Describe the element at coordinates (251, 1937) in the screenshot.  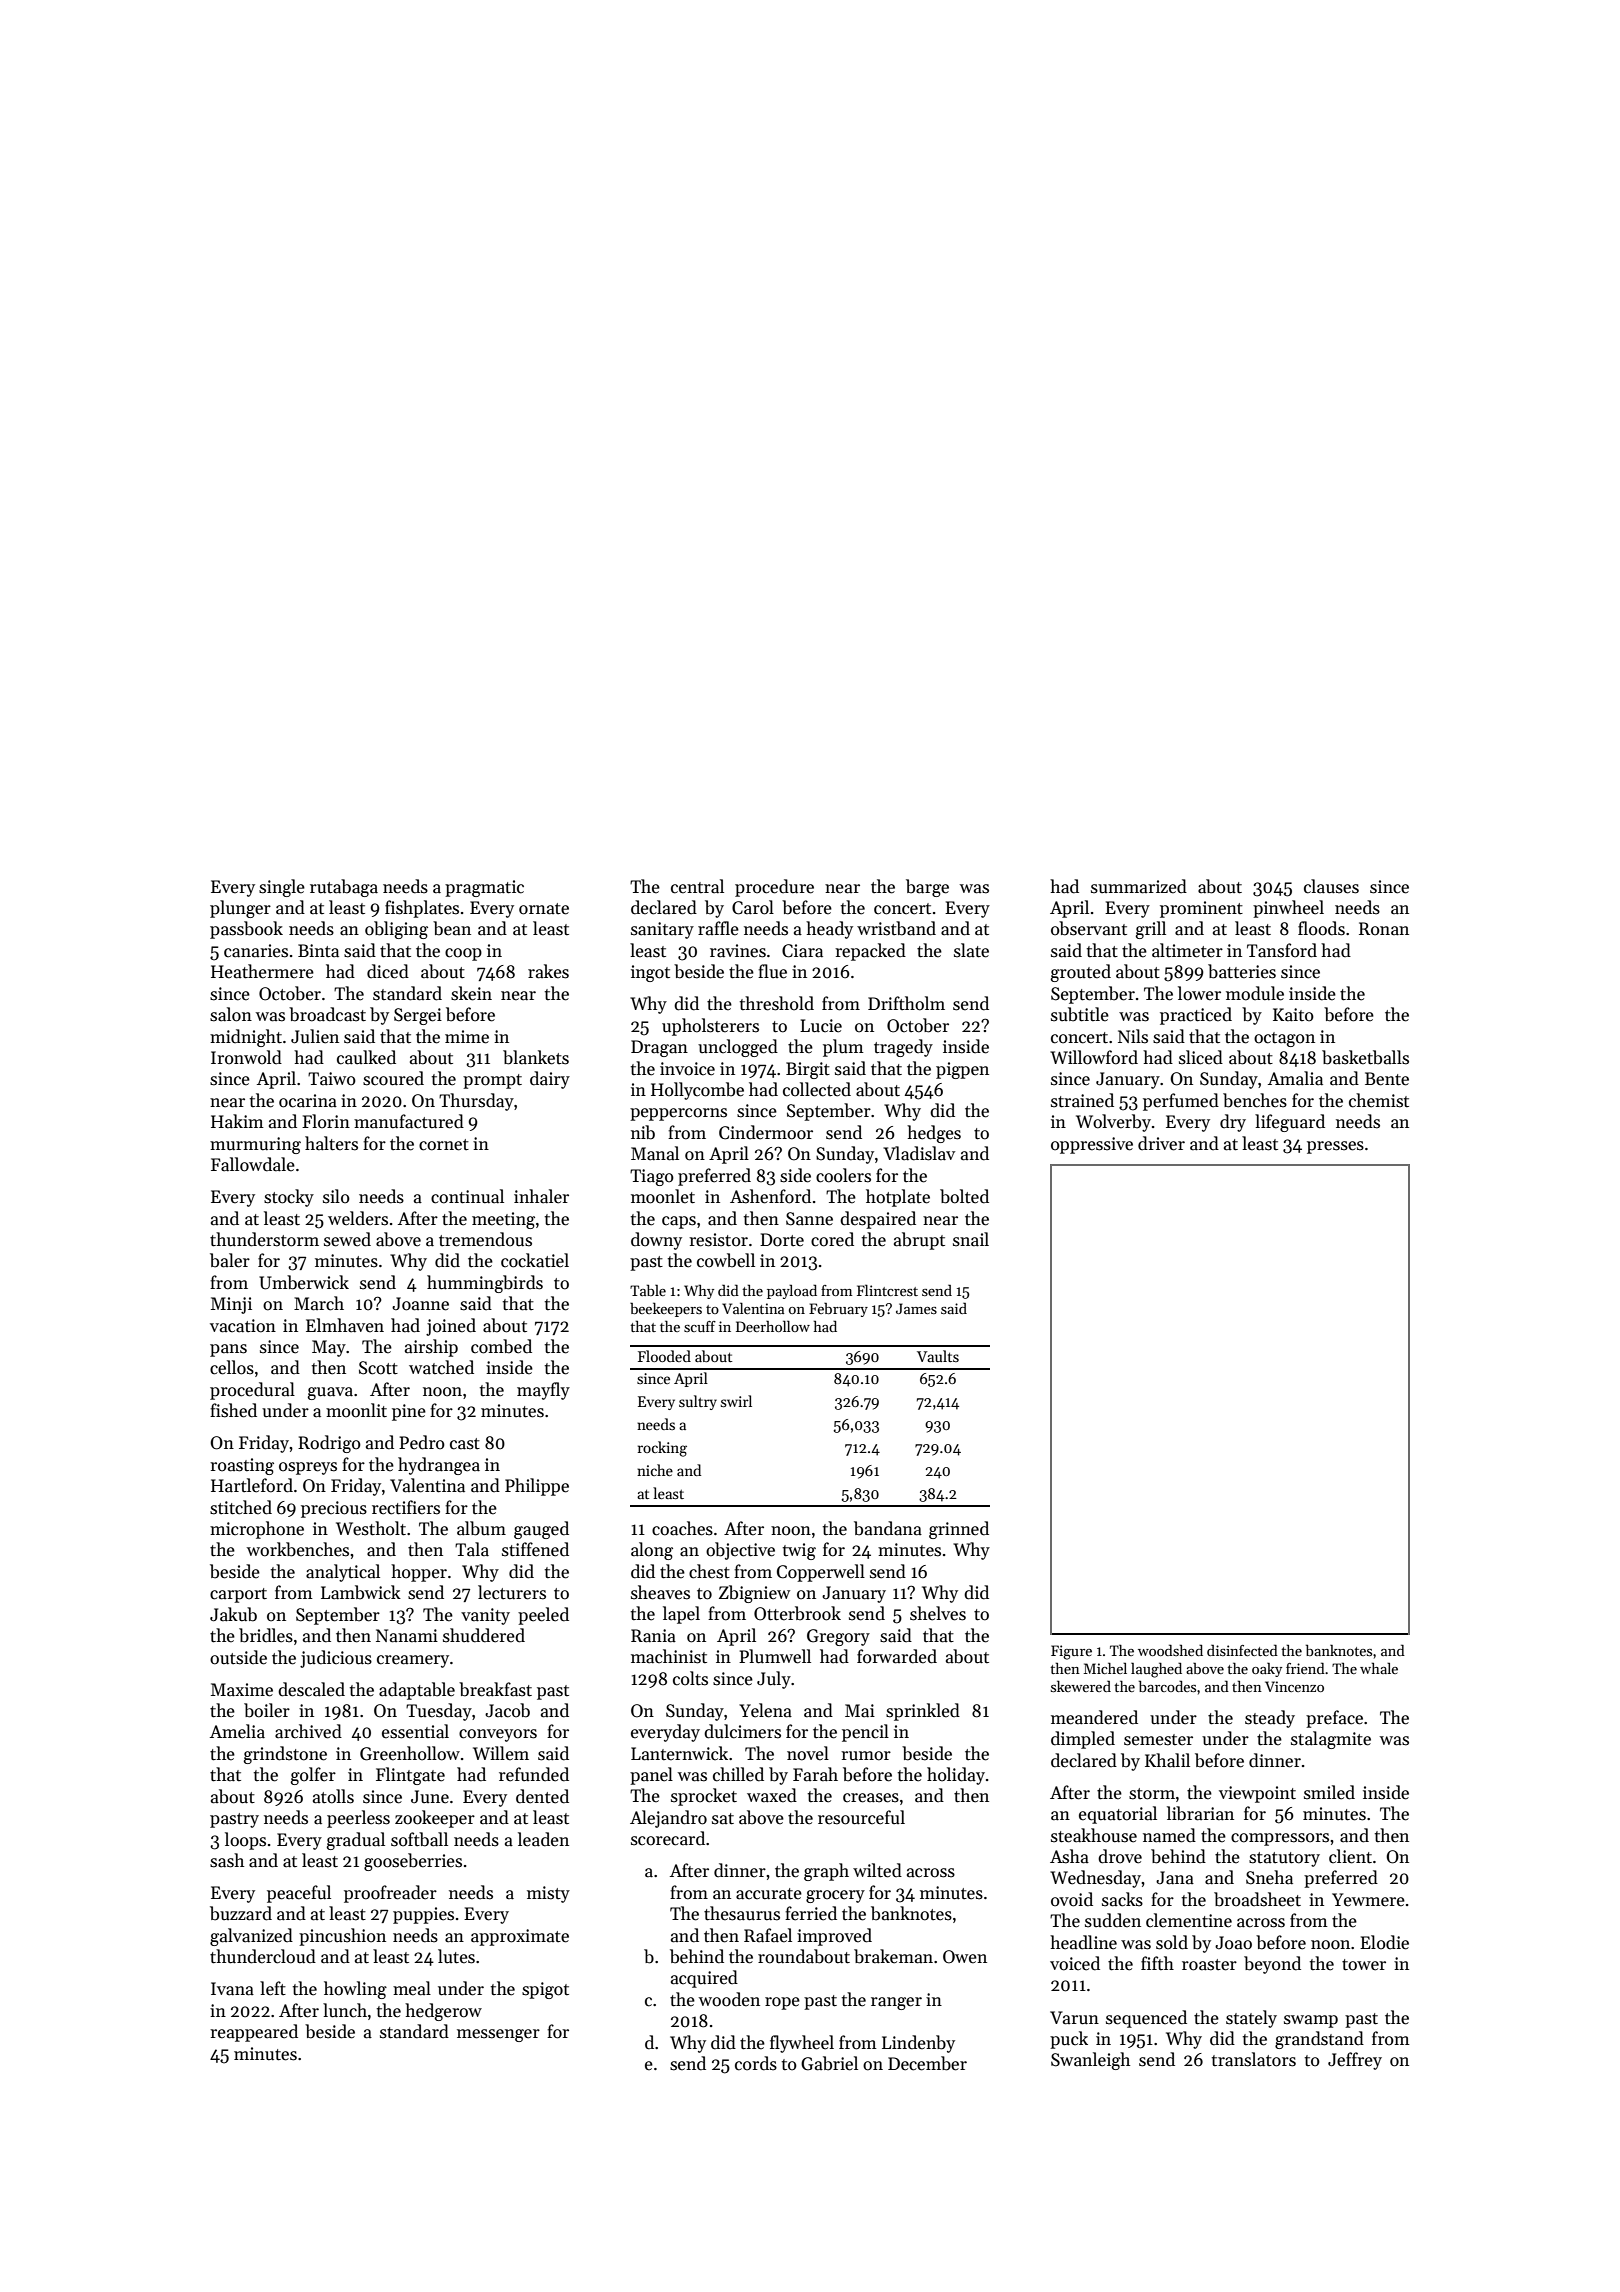
I see `galvanized` at that location.
